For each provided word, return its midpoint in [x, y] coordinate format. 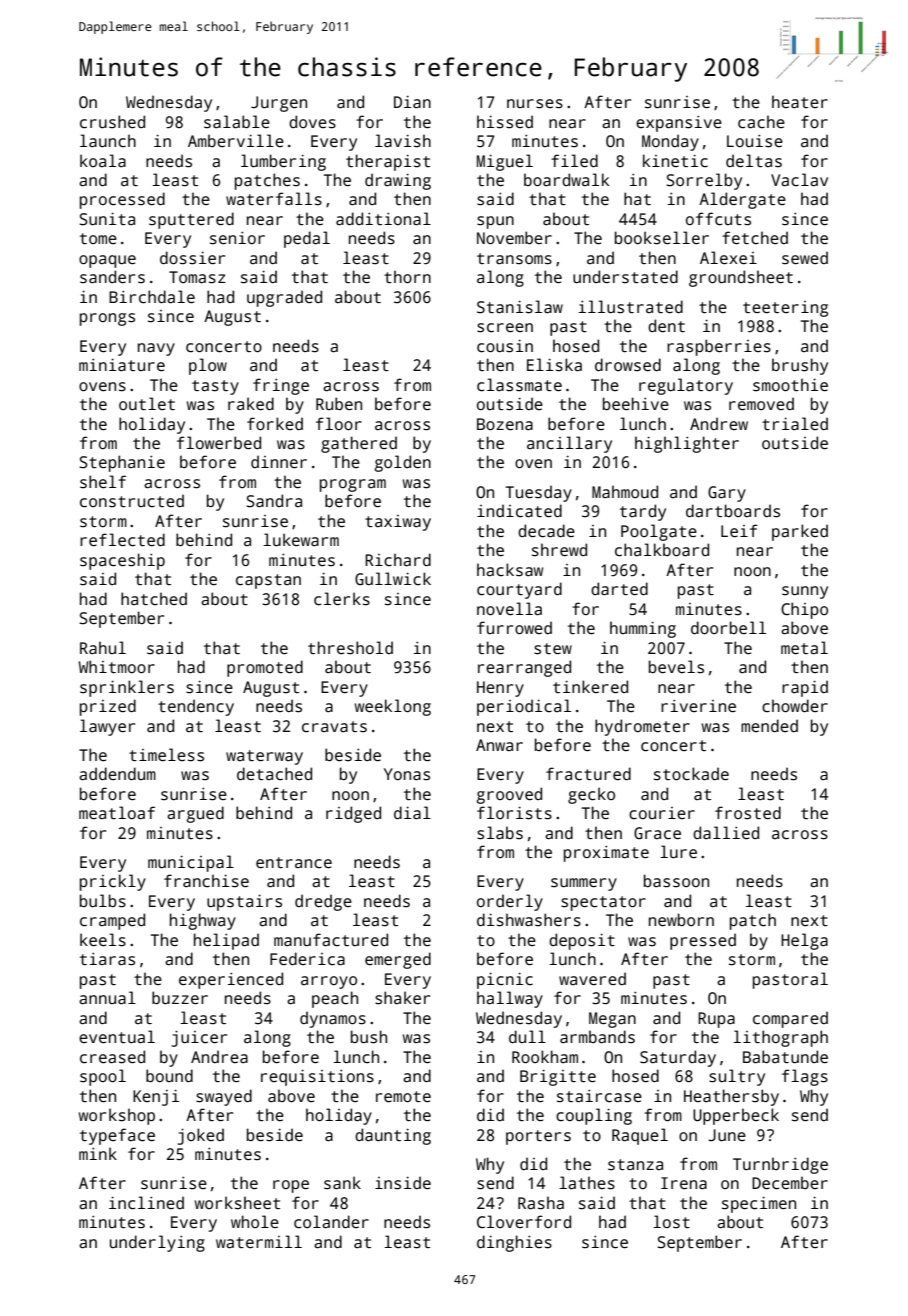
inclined [146, 1203]
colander [331, 1222]
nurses [535, 104]
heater [800, 102]
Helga [804, 941]
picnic [505, 980]
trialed [795, 424]
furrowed [514, 627]
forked [275, 423]
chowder [795, 705]
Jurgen [279, 104]
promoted [265, 668]
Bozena [505, 424]
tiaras [107, 959]
